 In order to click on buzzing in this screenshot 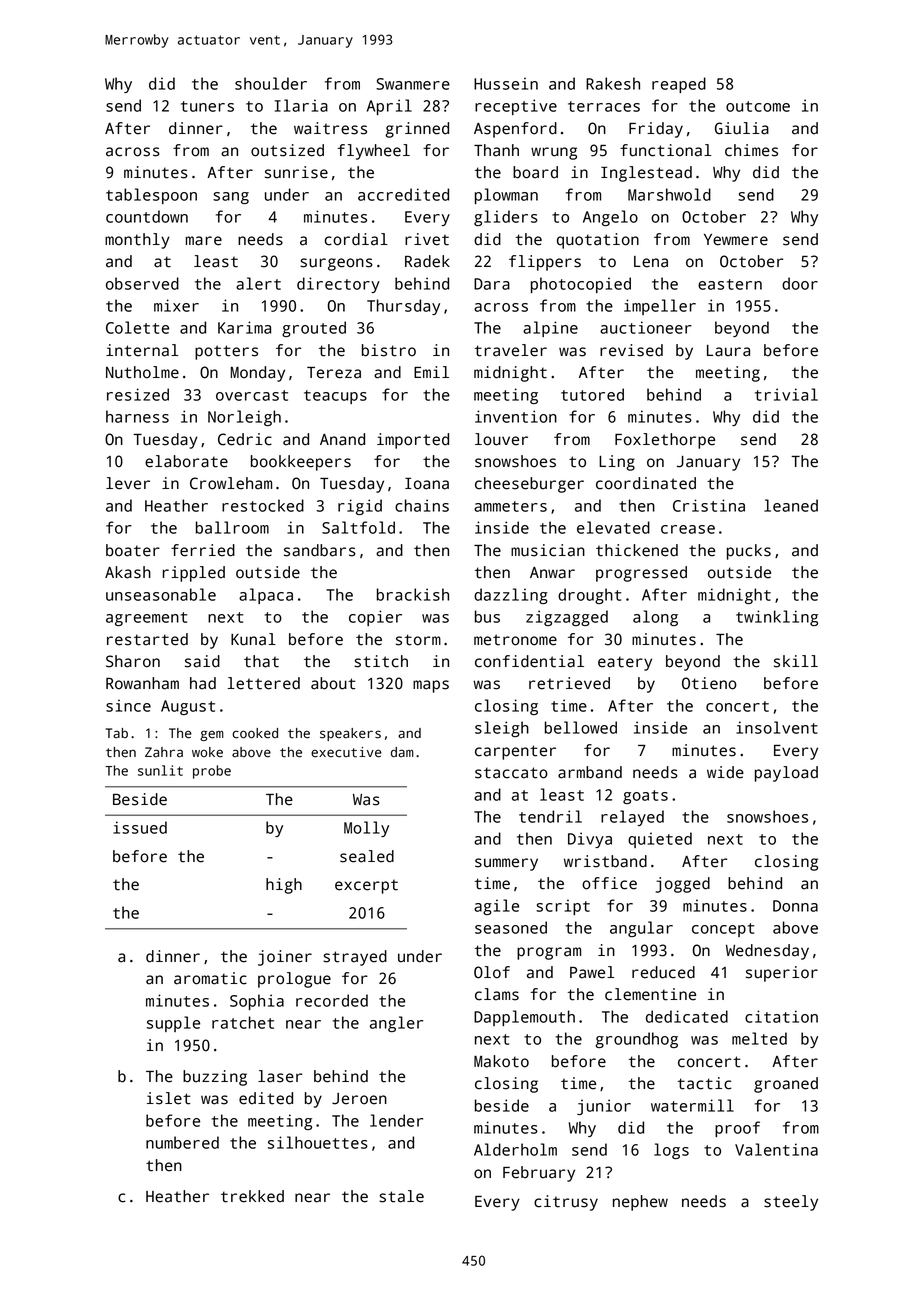, I will do `click(215, 1078)`.
